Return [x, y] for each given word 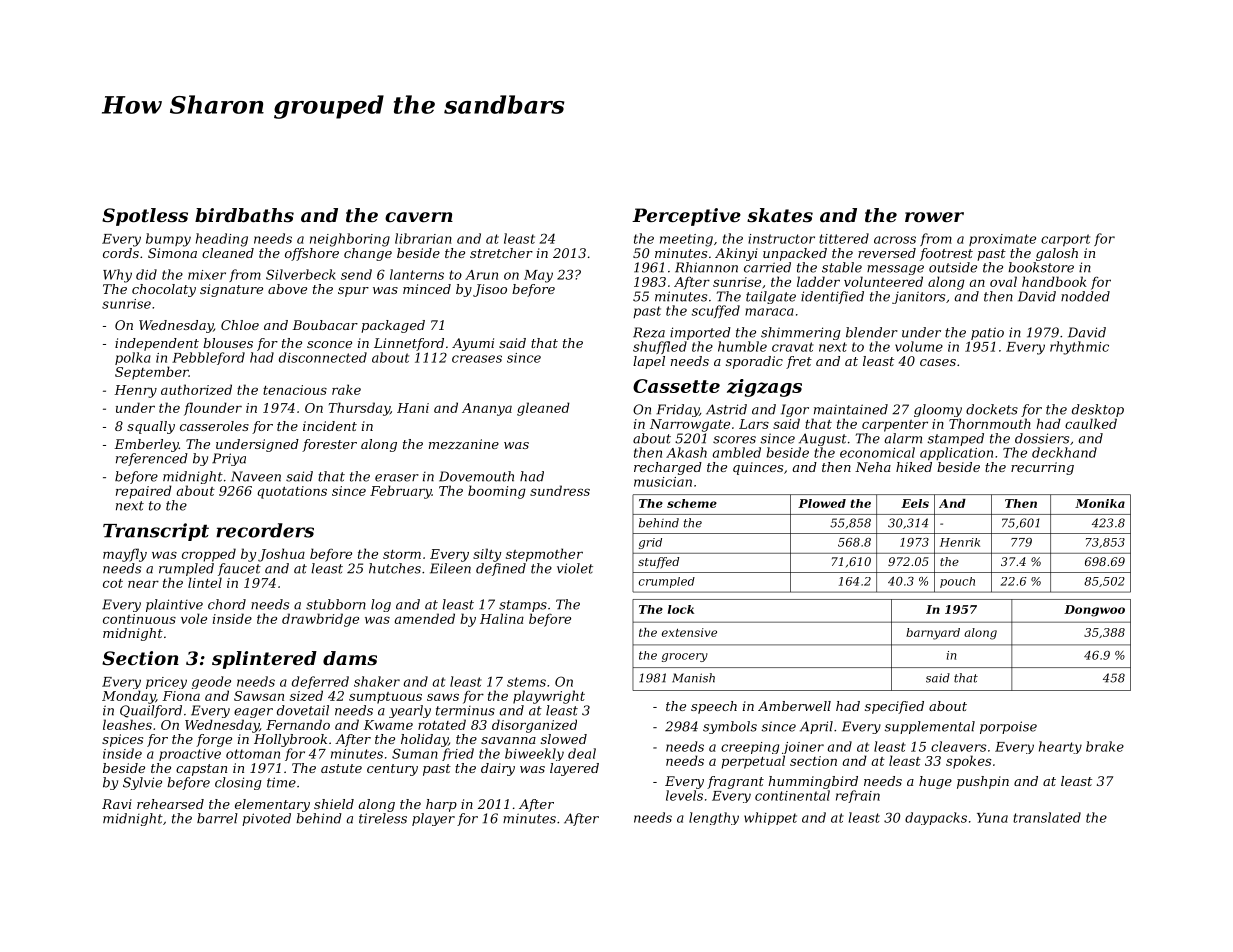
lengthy [714, 818]
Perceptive [686, 217]
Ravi [117, 804]
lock [681, 609]
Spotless [145, 217]
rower [934, 217]
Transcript [156, 532]
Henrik [960, 542]
